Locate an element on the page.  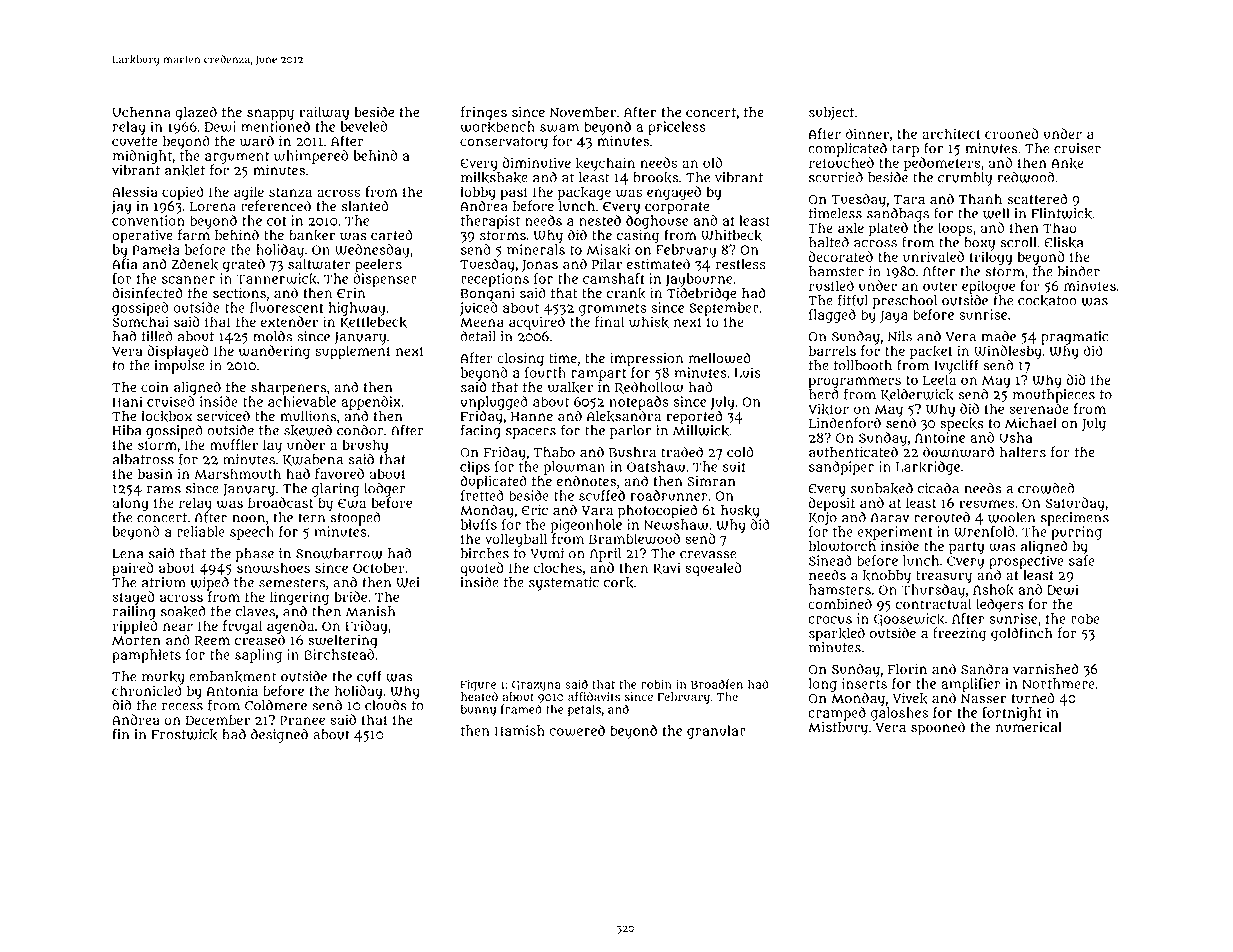
binder is located at coordinates (1079, 271).
